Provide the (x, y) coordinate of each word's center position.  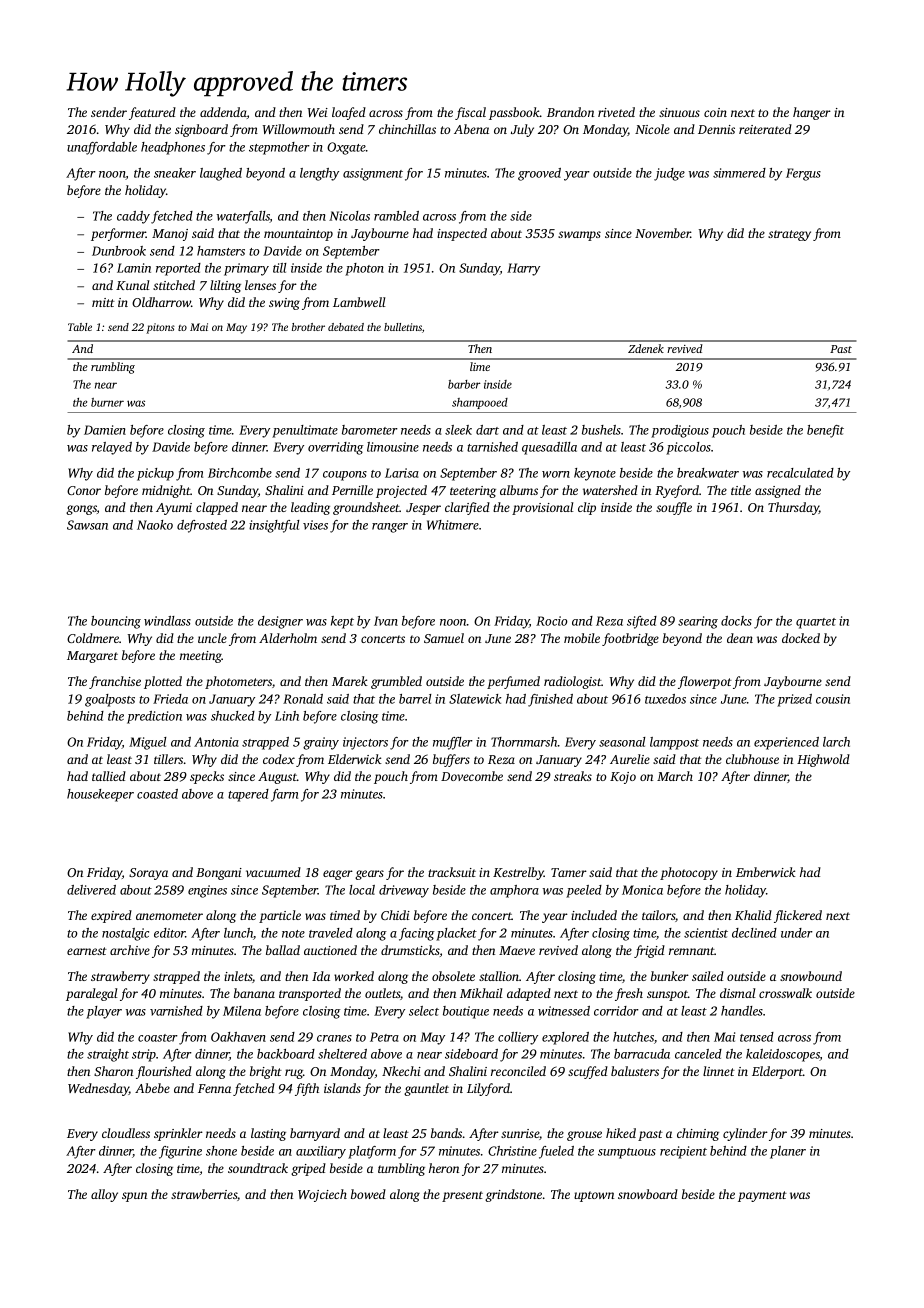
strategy (789, 235)
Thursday (793, 508)
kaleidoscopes (783, 1055)
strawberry (120, 977)
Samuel (444, 638)
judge (669, 174)
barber (464, 384)
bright (266, 1072)
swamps (579, 236)
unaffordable (102, 148)
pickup (155, 474)
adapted (529, 994)
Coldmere (93, 638)
